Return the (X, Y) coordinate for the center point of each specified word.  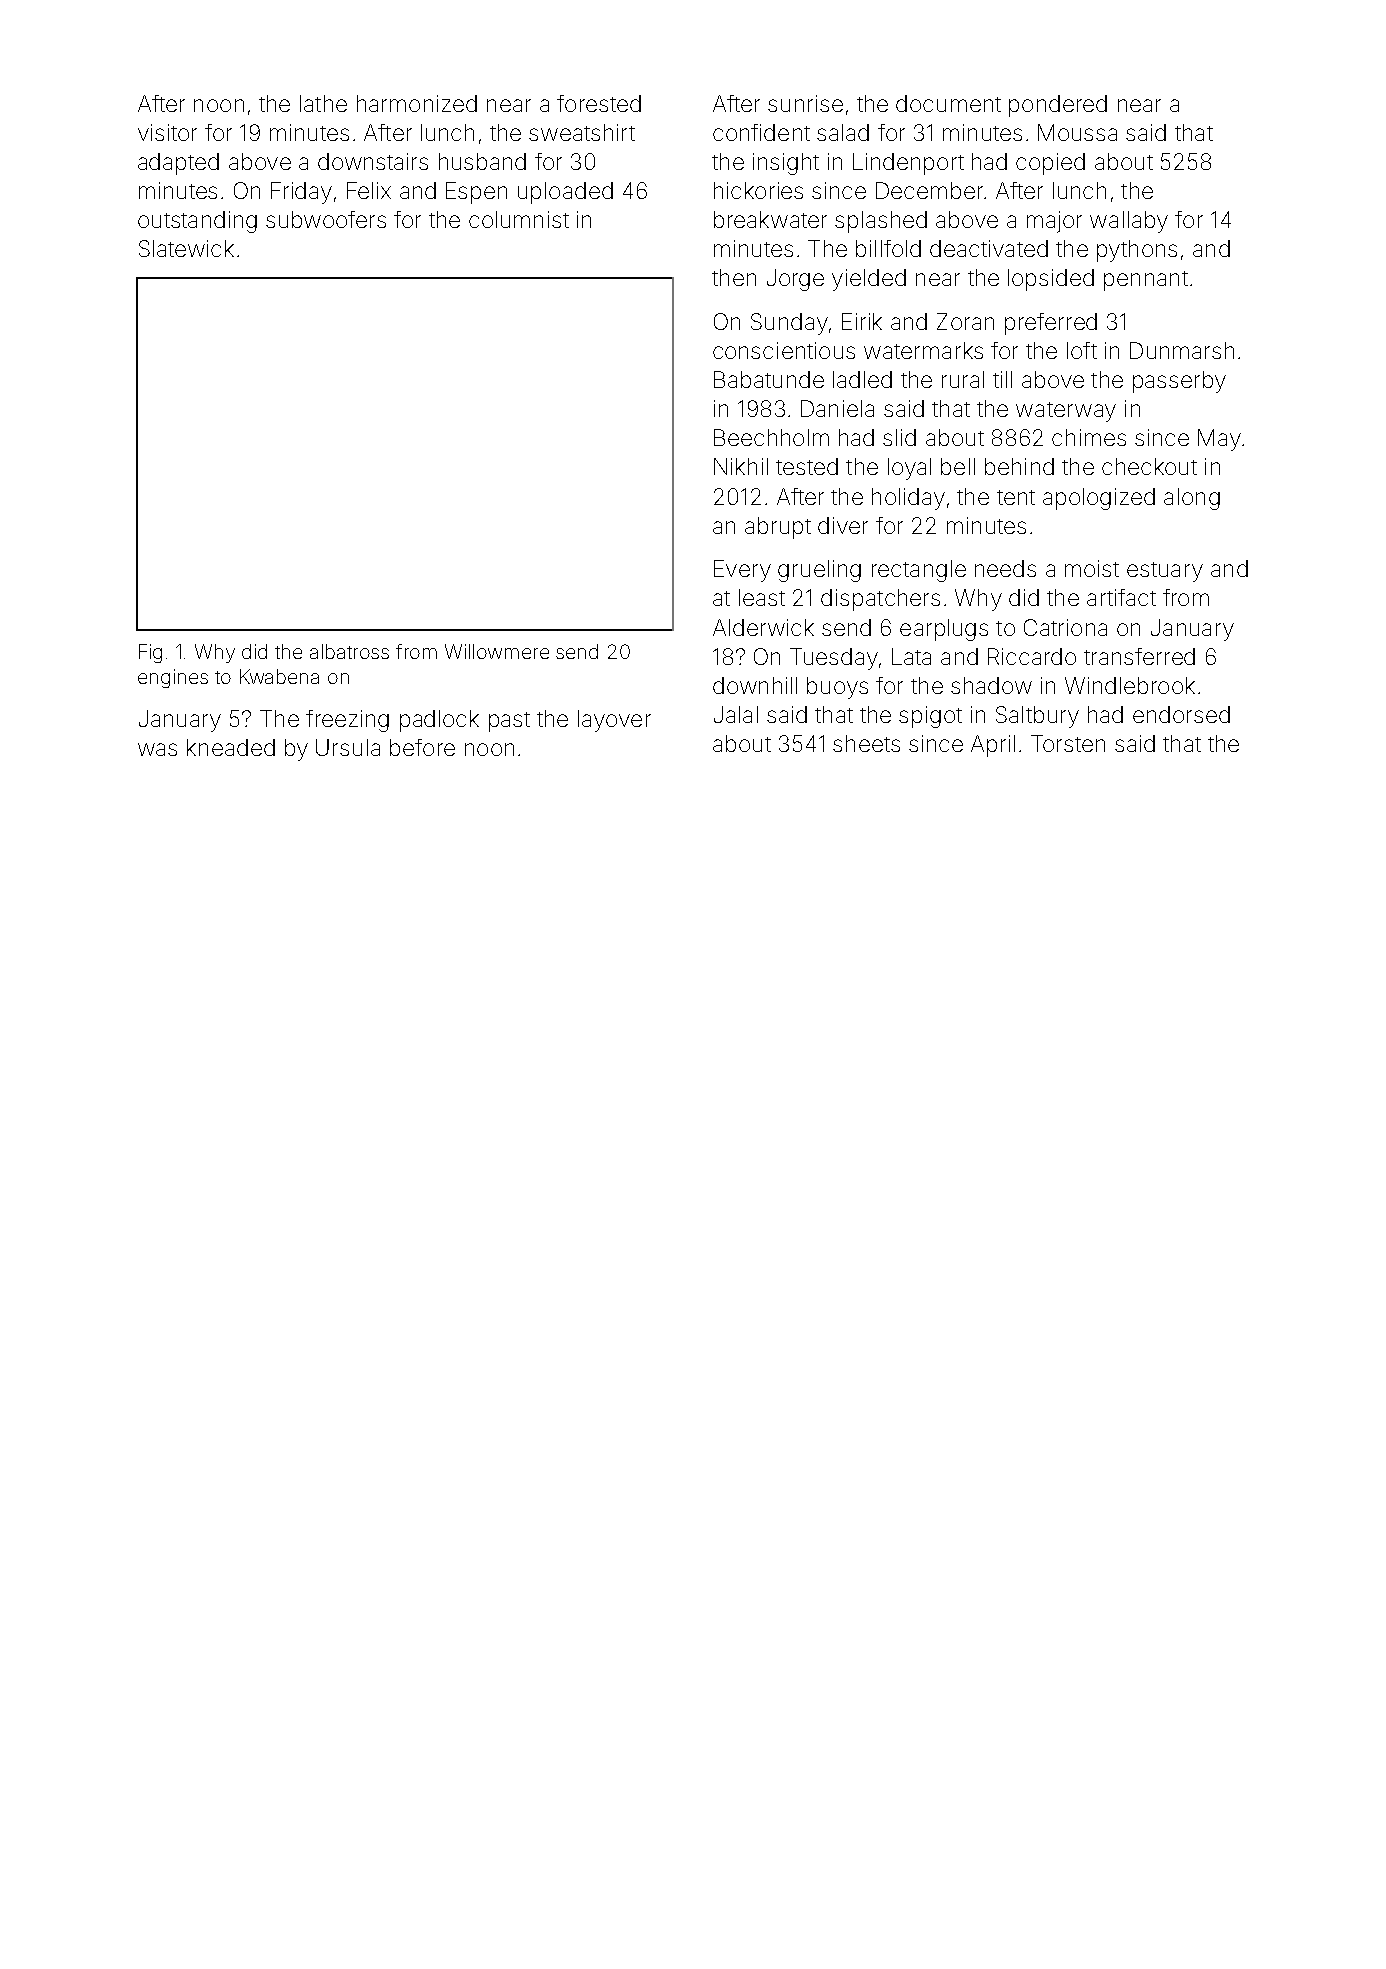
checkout (1149, 466)
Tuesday (834, 659)
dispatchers (880, 600)
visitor (167, 132)
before (422, 747)
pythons (1137, 251)
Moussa (1077, 132)
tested (807, 466)
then (734, 277)
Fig (150, 653)
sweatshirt (582, 132)
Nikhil (741, 466)
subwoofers (326, 219)
